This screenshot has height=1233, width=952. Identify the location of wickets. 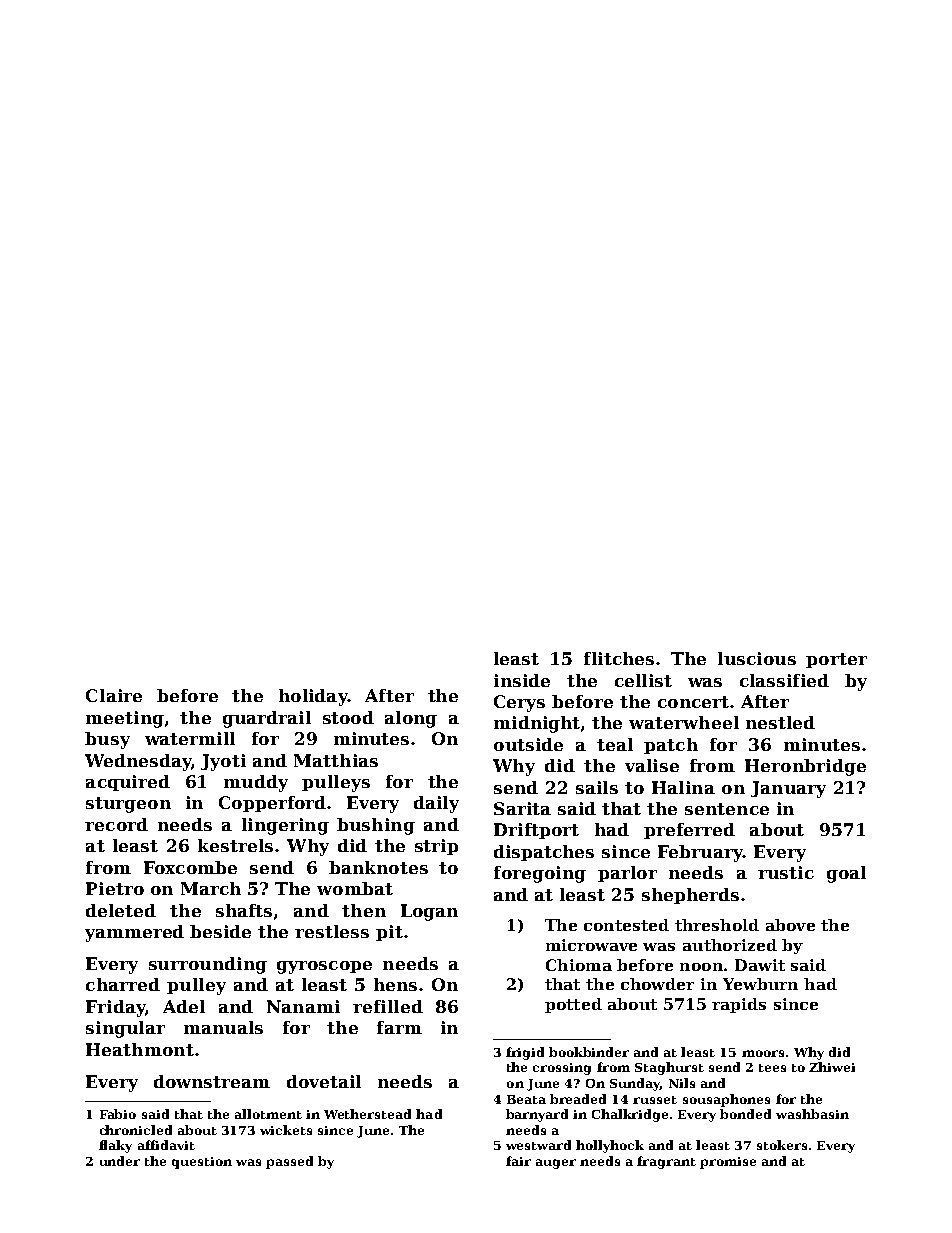
(286, 1130).
